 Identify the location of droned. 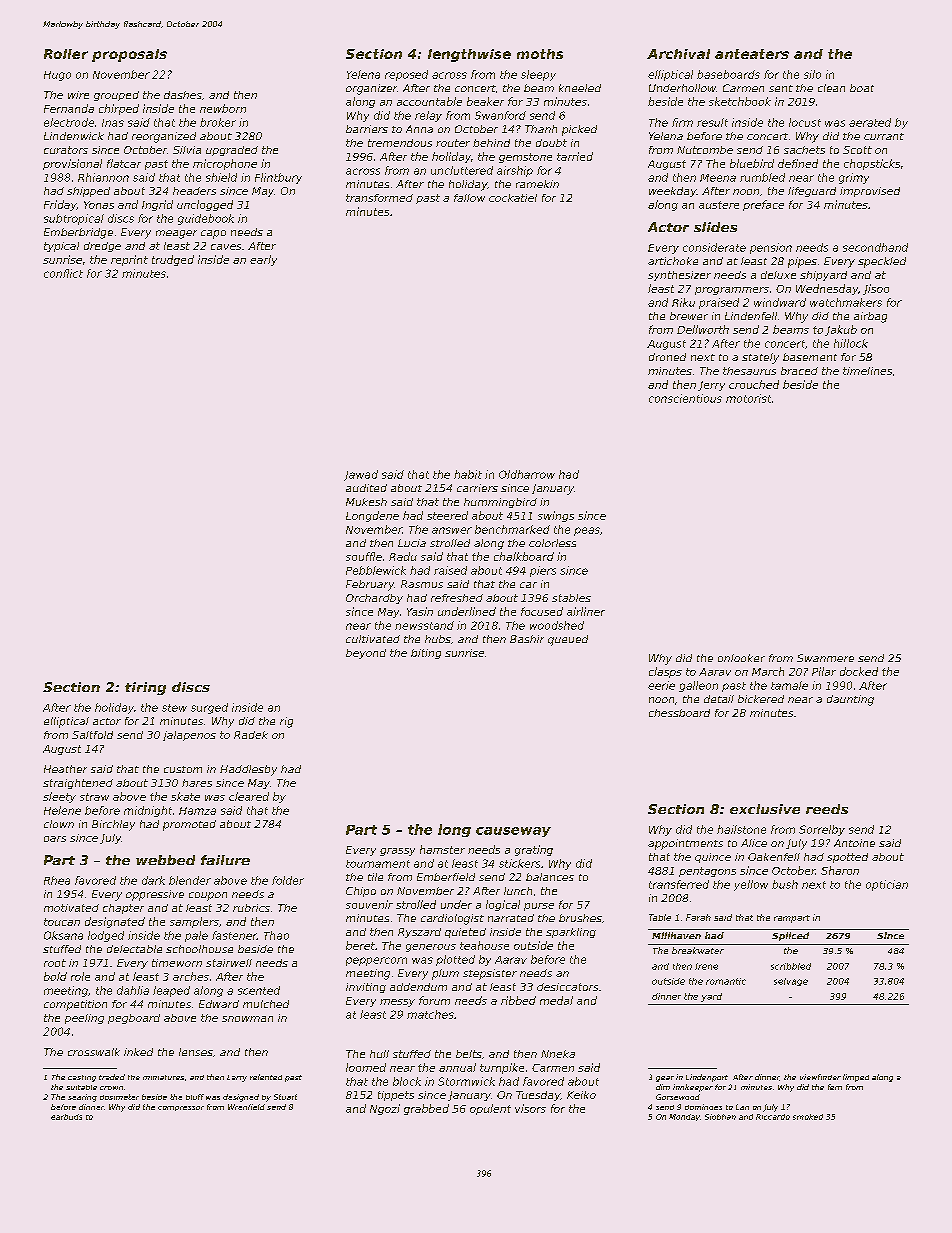
(667, 357).
